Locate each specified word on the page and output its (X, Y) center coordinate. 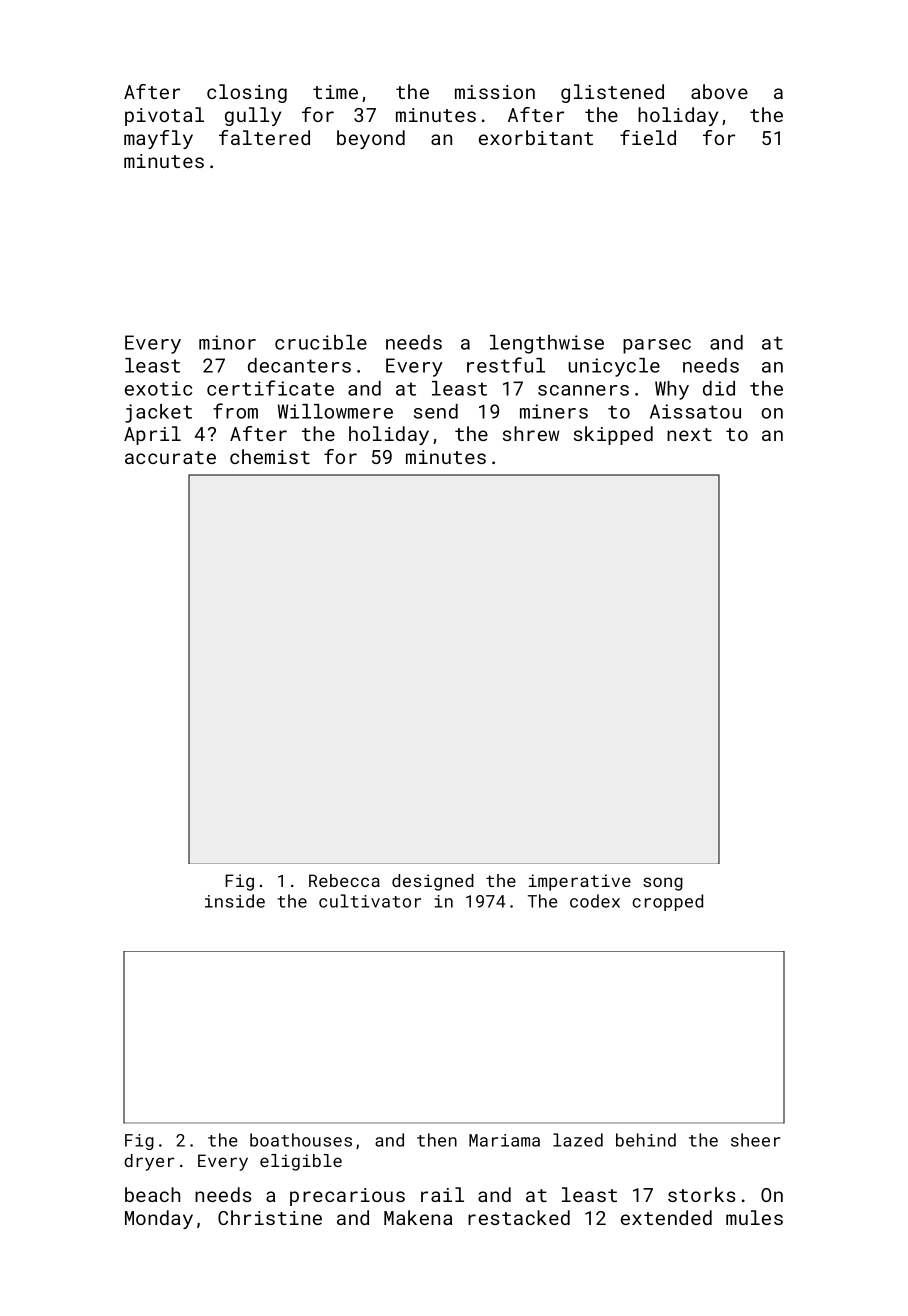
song (663, 884)
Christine (270, 1217)
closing (247, 93)
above (719, 91)
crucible (321, 342)
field (648, 137)
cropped (667, 902)
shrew (531, 433)
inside (235, 901)
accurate (170, 457)
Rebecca (344, 880)
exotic (158, 388)
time (335, 92)
